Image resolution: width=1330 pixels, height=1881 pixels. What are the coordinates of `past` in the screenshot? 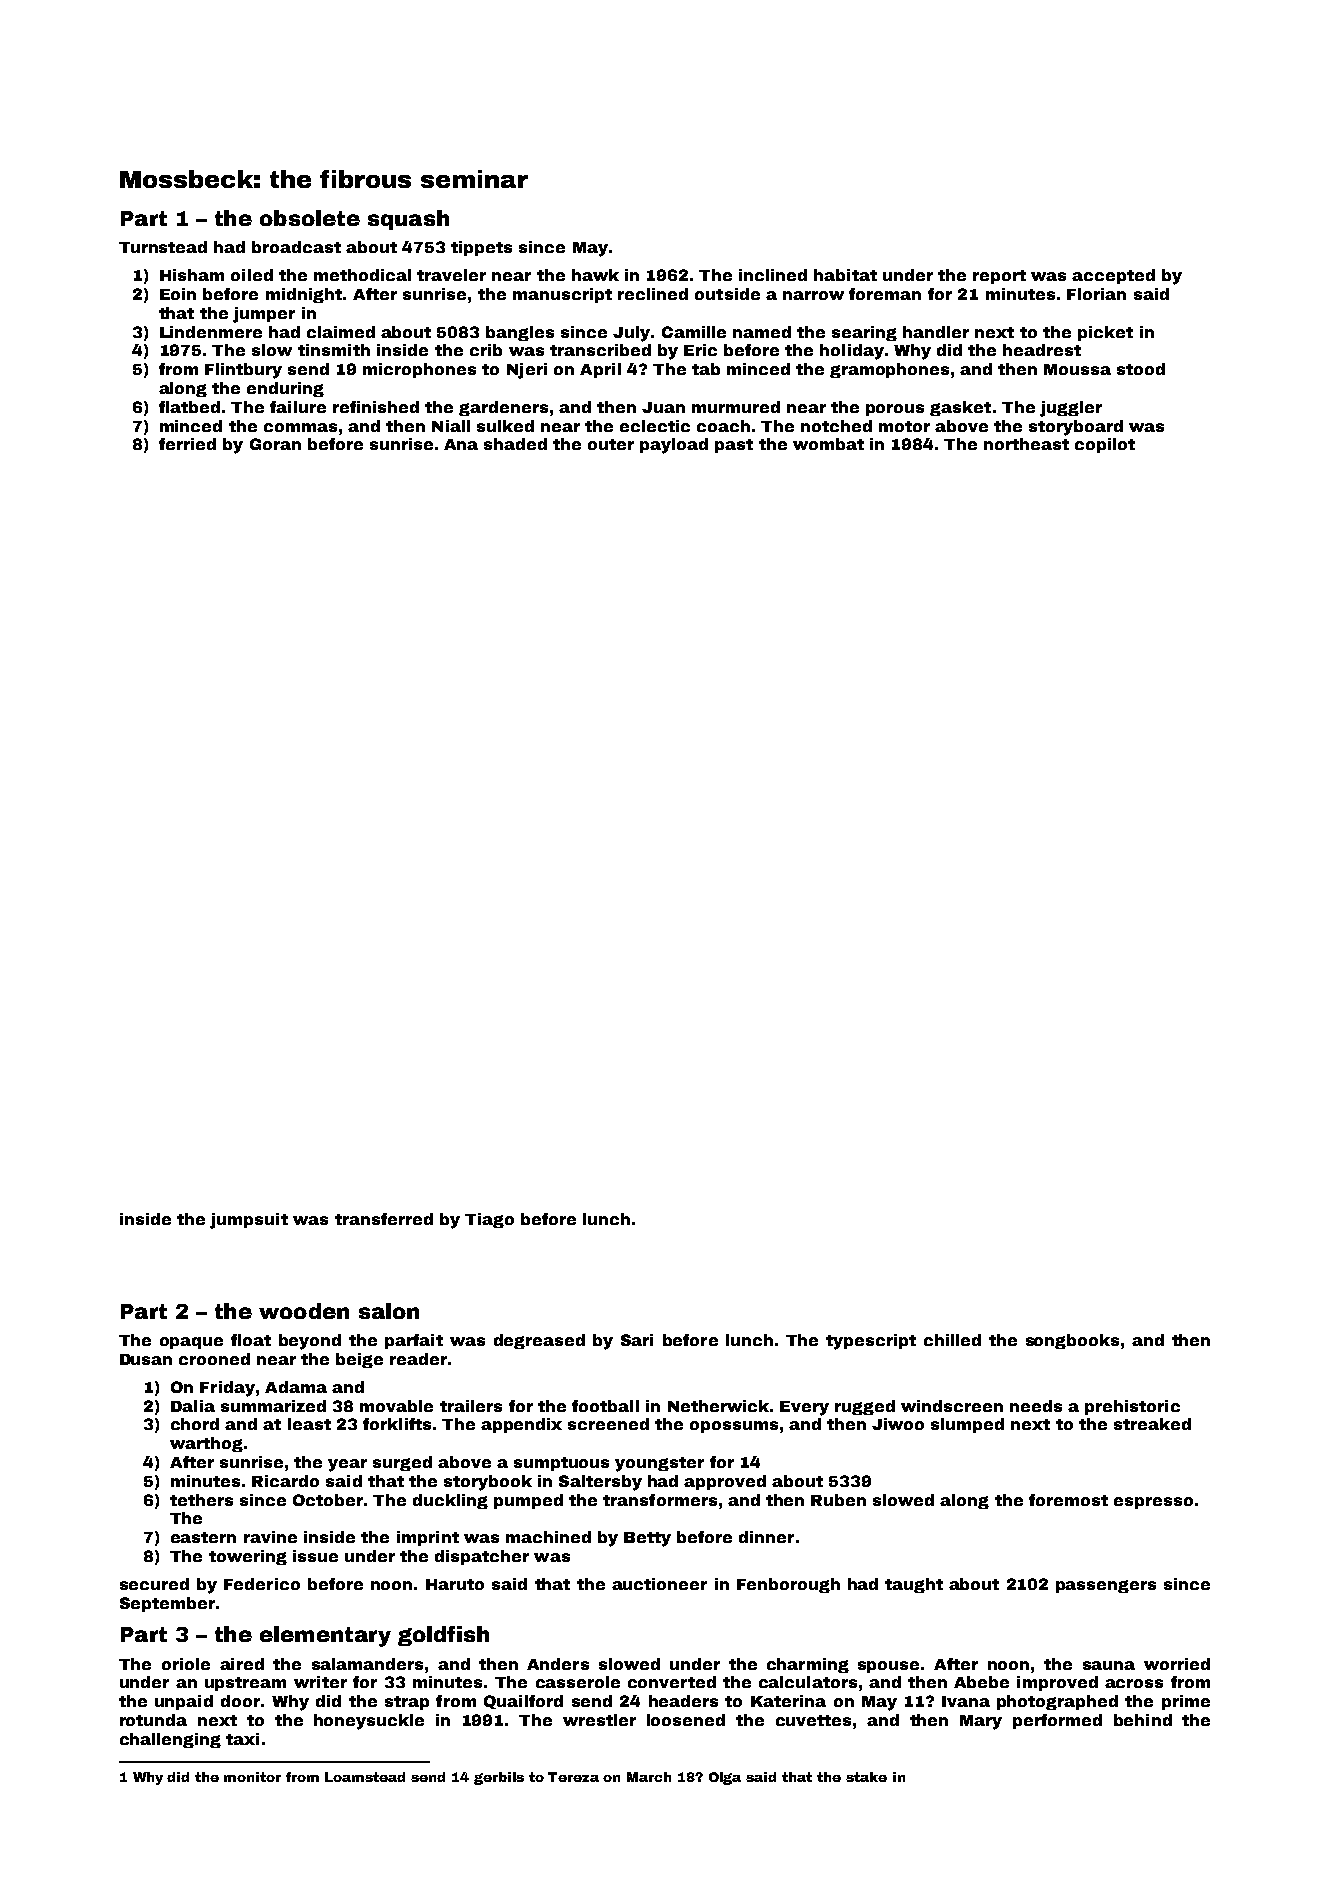 It's located at (734, 446).
